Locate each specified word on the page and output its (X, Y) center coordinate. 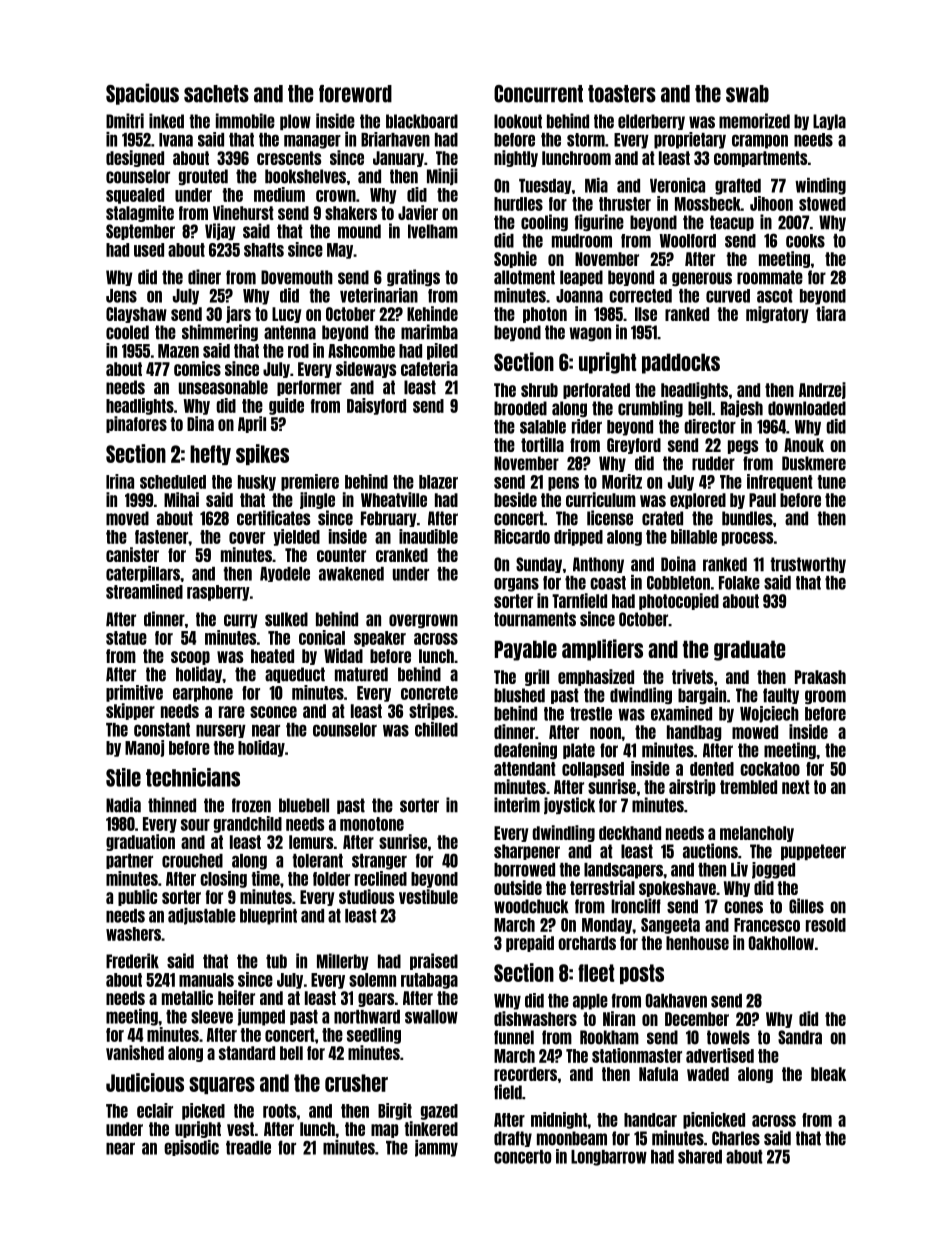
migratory (777, 314)
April (252, 424)
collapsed (593, 770)
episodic (191, 1148)
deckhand (630, 833)
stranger (379, 862)
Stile (123, 777)
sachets (216, 94)
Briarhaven (395, 139)
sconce (273, 712)
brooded (520, 408)
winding (820, 186)
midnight (559, 1120)
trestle (591, 714)
